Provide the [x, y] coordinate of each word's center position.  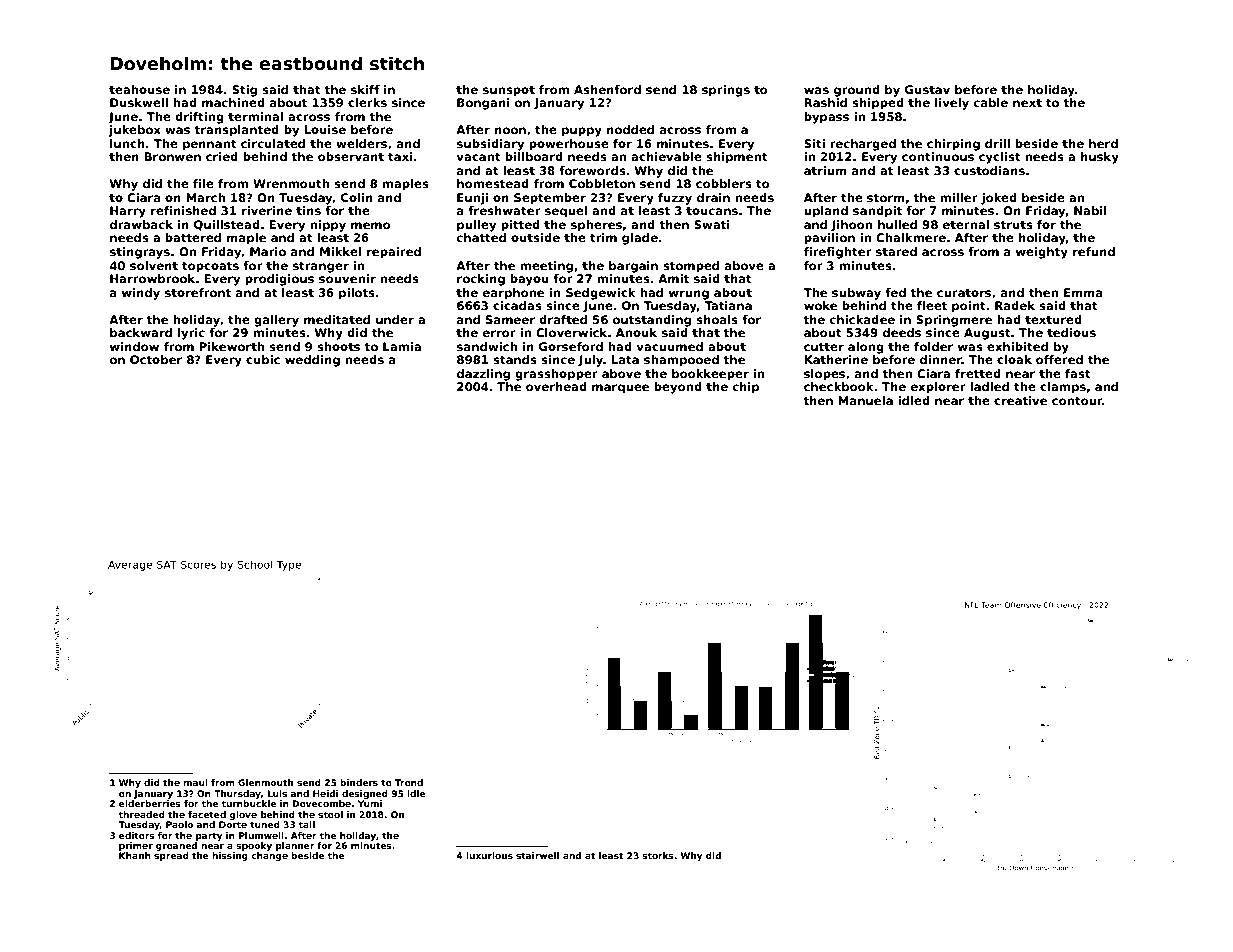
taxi [400, 156]
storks [658, 855]
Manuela [865, 400]
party [209, 836]
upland [826, 212]
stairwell [537, 855]
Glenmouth [265, 782]
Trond [409, 782]
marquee [620, 389]
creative [1020, 400]
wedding [312, 361]
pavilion [829, 239]
